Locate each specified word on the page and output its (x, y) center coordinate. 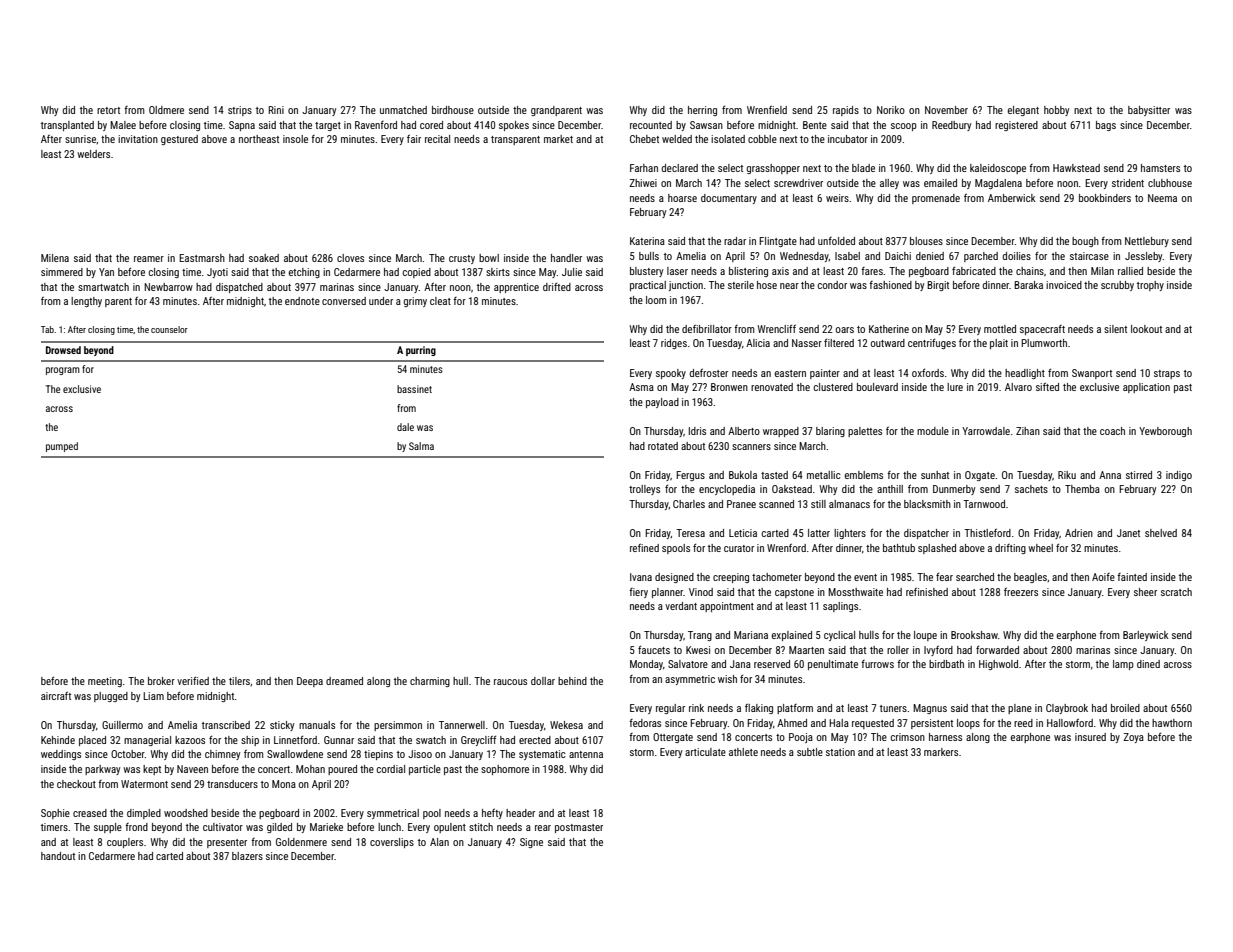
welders (93, 154)
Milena (55, 258)
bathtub (899, 548)
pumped (62, 447)
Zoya (1133, 738)
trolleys (644, 490)
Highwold (998, 665)
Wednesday (804, 257)
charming (430, 682)
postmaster (579, 828)
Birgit (938, 286)
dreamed (344, 681)
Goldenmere (301, 842)
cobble (762, 139)
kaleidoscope (998, 169)
